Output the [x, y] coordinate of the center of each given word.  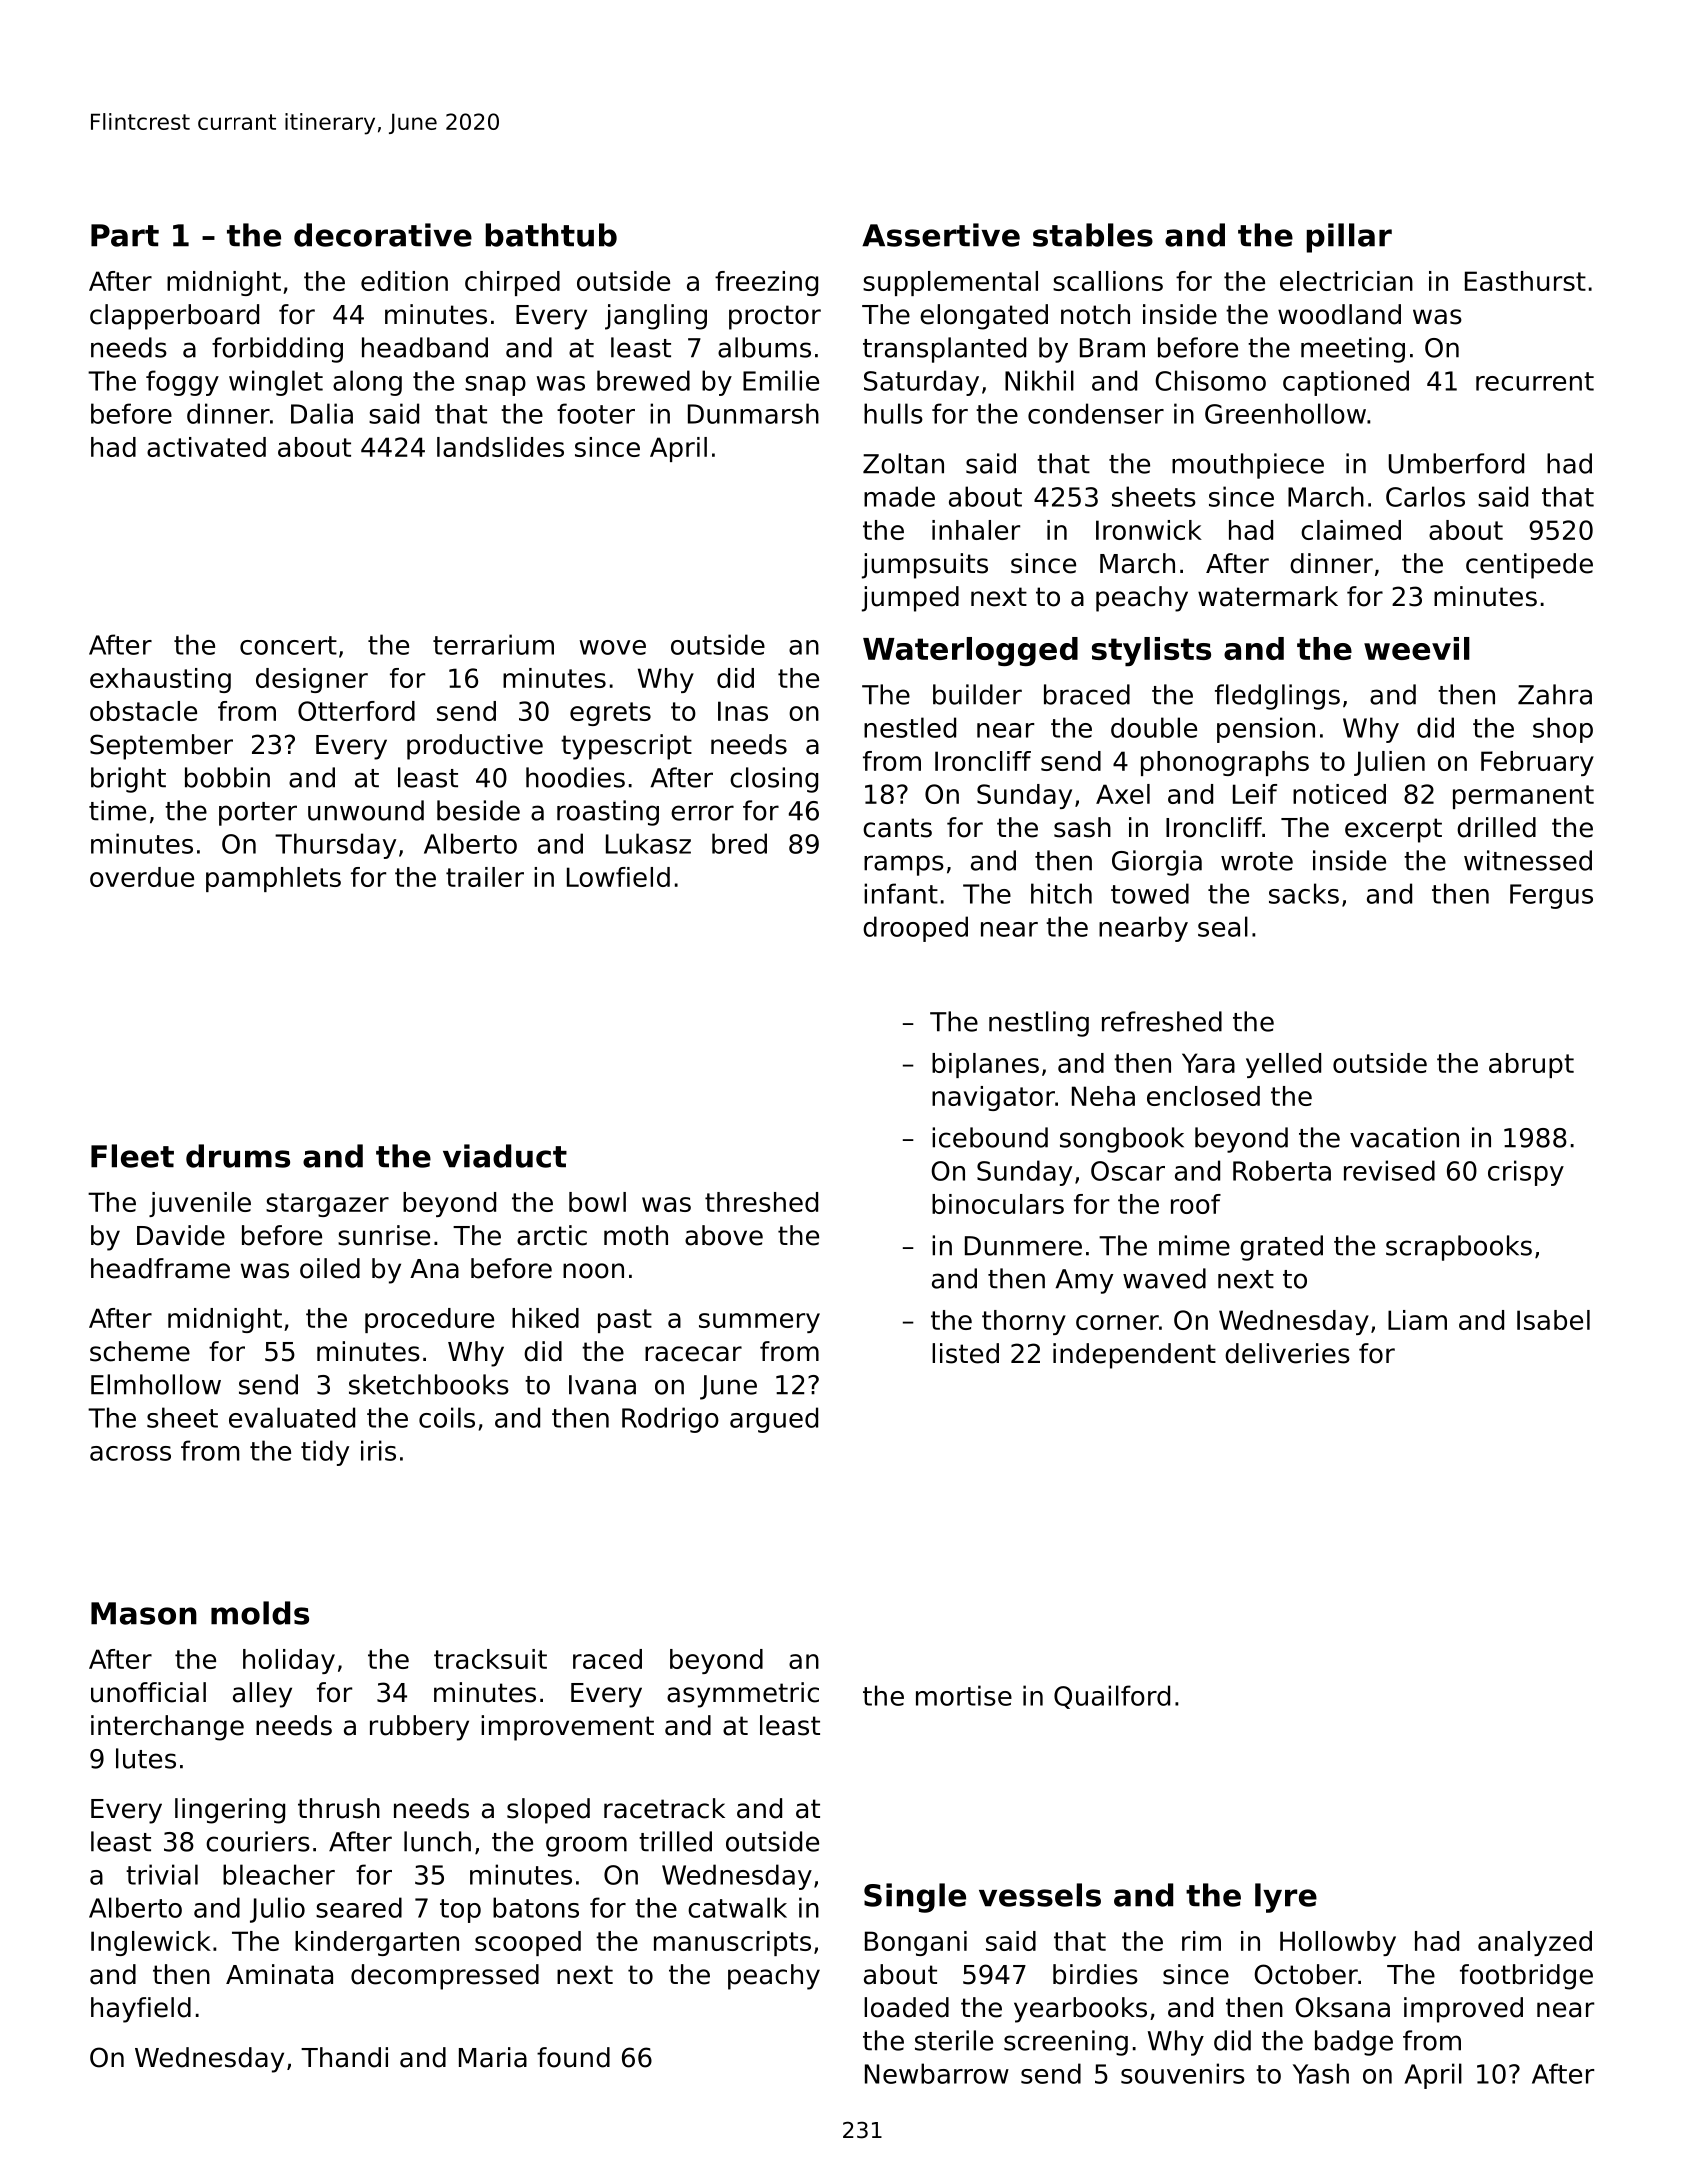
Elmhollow [156, 1384]
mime [1194, 1245]
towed [1150, 893]
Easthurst [1525, 281]
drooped [915, 929]
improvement [567, 1728]
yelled [1283, 1065]
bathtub [551, 235]
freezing [766, 283]
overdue [142, 877]
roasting [608, 813]
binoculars [998, 1204]
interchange [167, 1728]
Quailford [1112, 1697]
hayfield [141, 2010]
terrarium [493, 644]
